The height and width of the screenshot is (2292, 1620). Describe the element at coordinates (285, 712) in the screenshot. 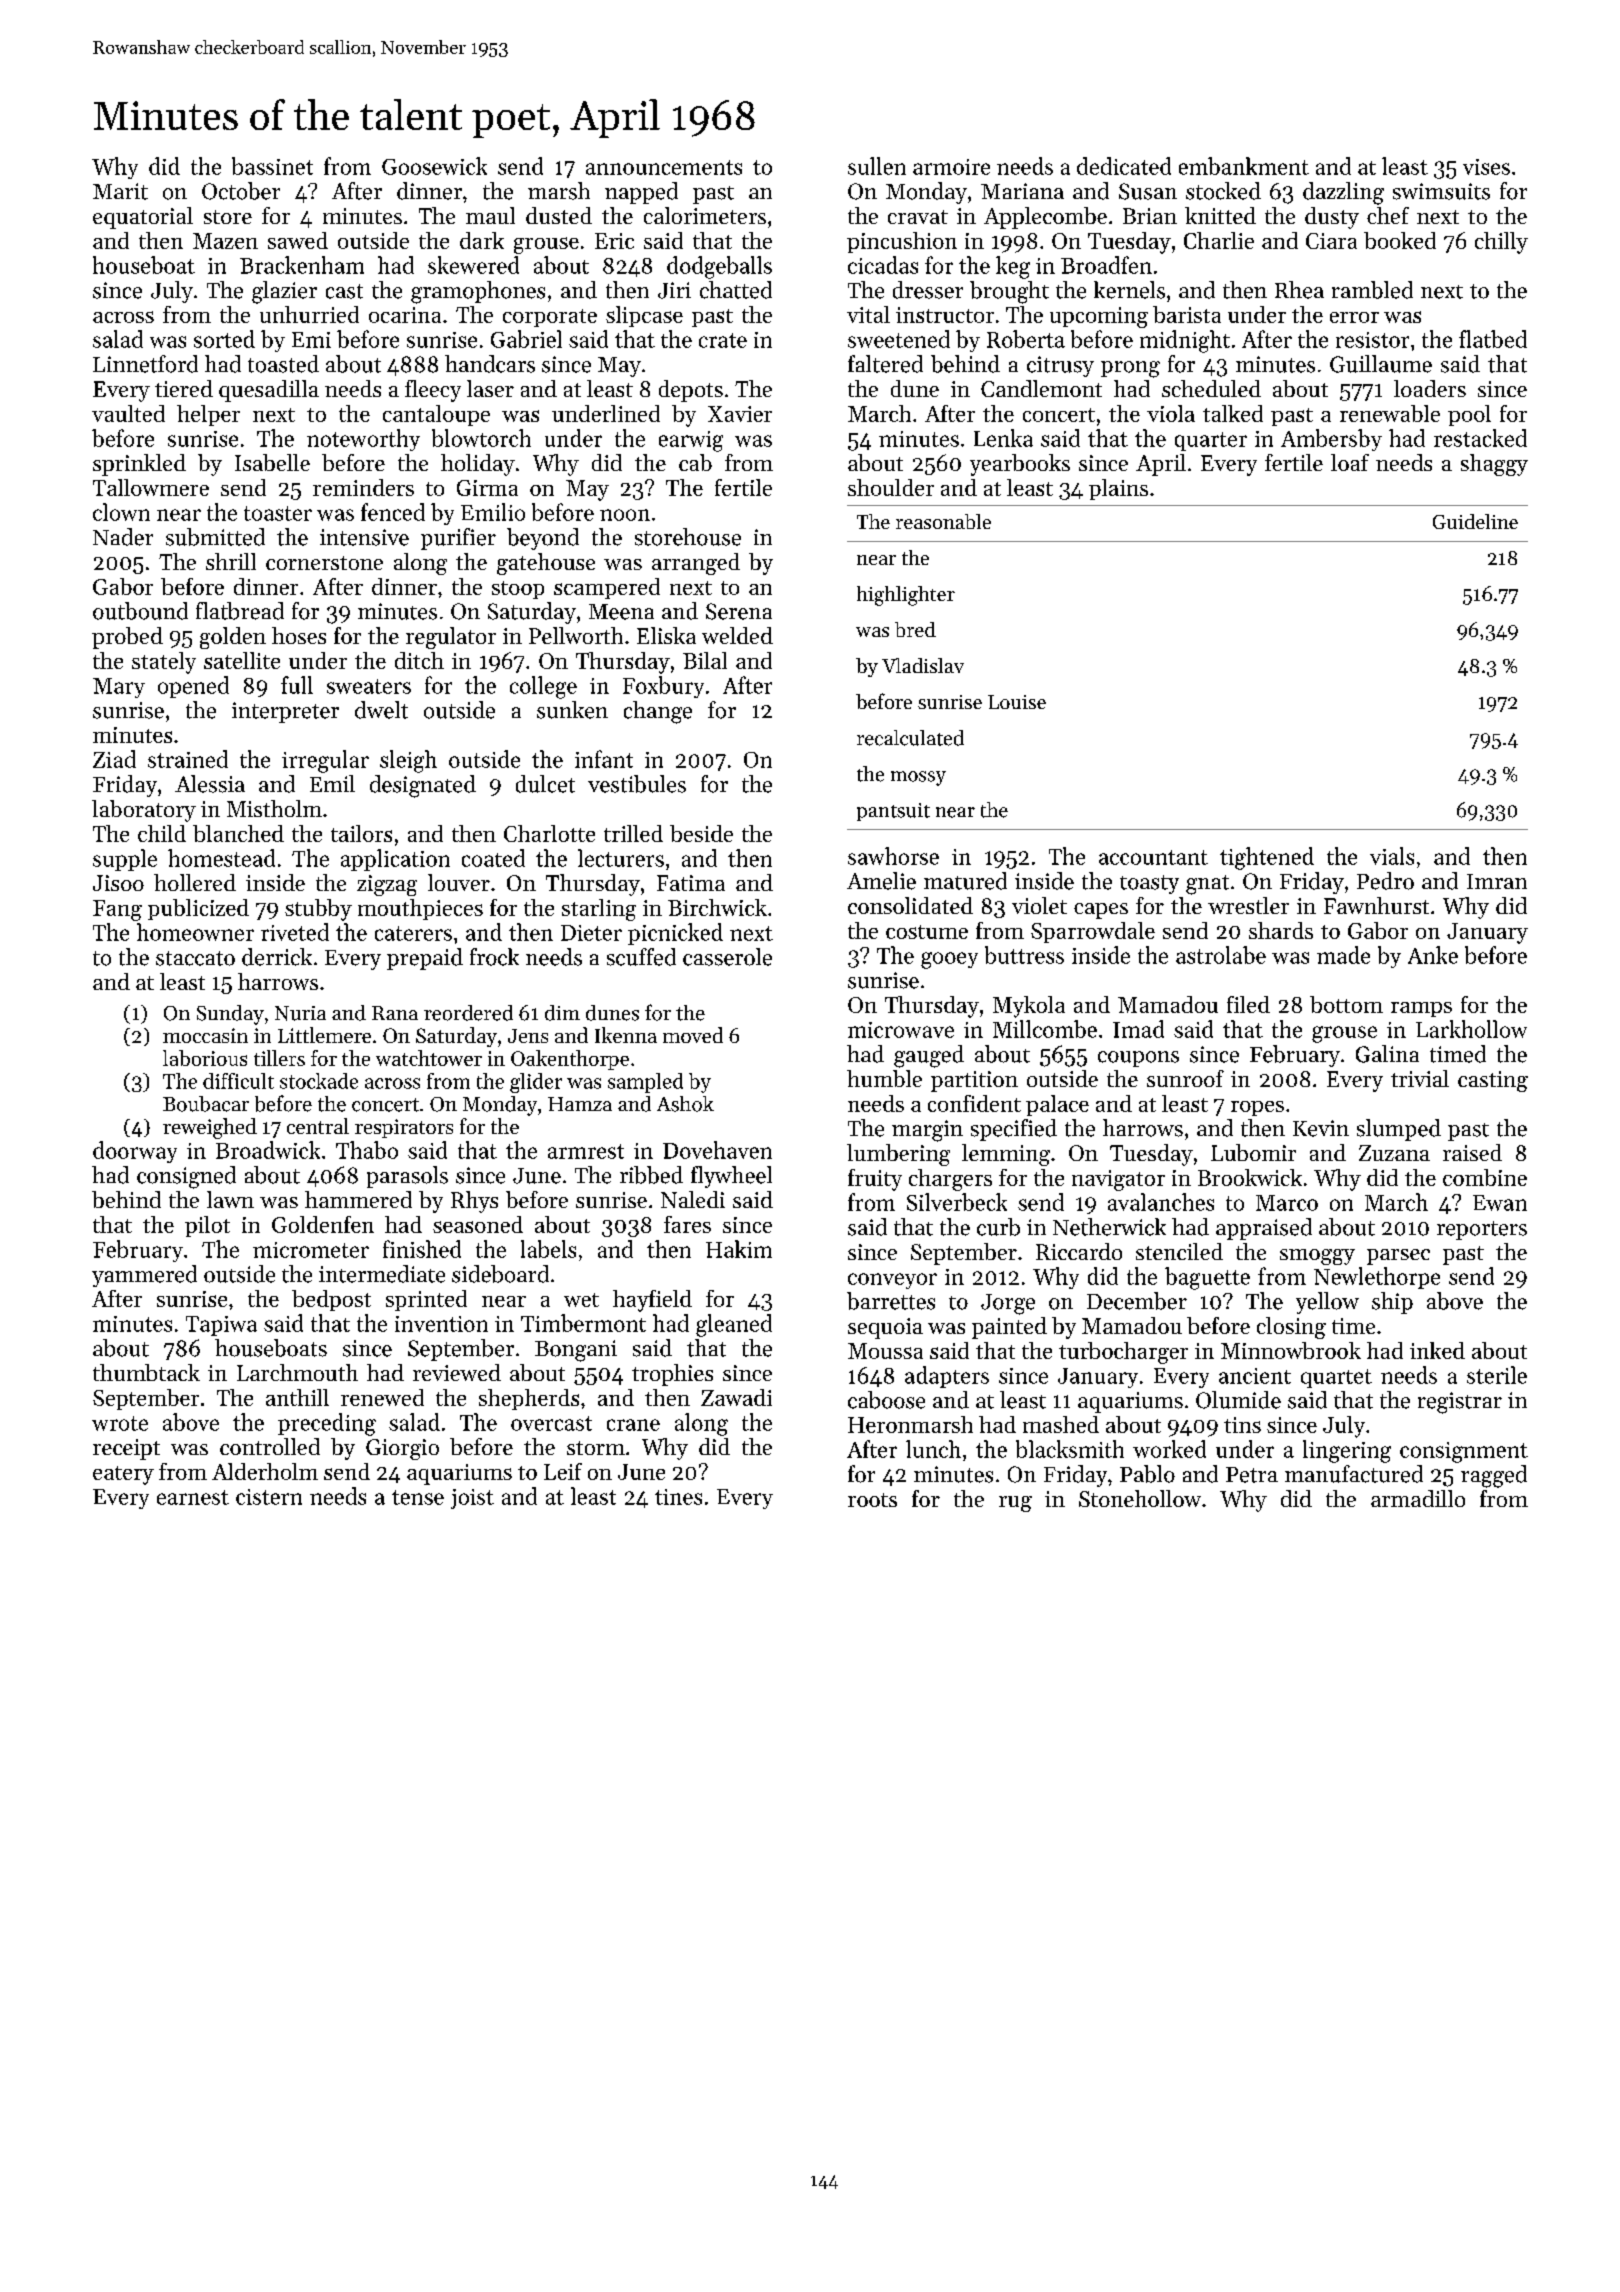

I see `interpreter` at that location.
